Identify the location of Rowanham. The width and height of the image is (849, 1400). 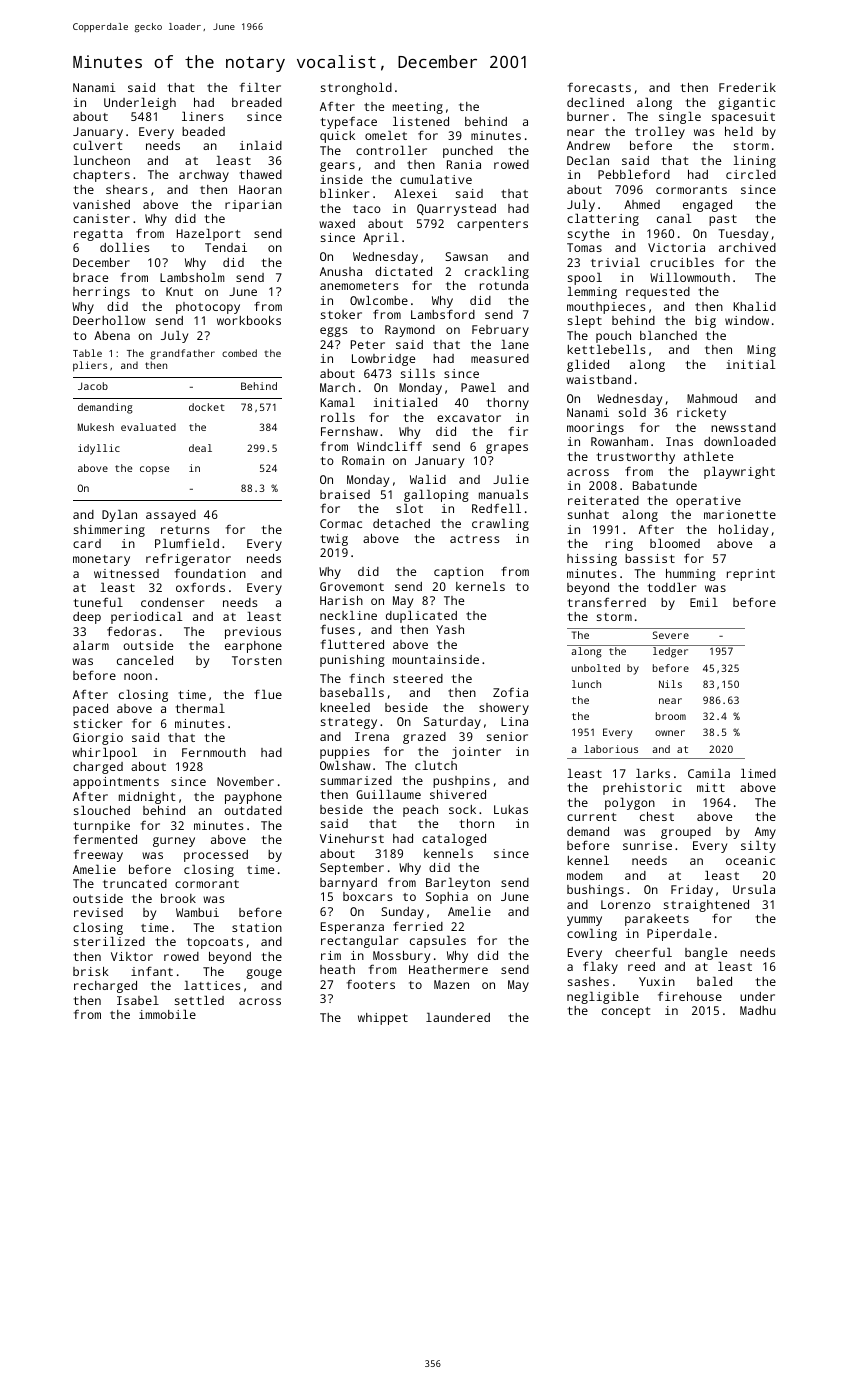
(619, 441).
